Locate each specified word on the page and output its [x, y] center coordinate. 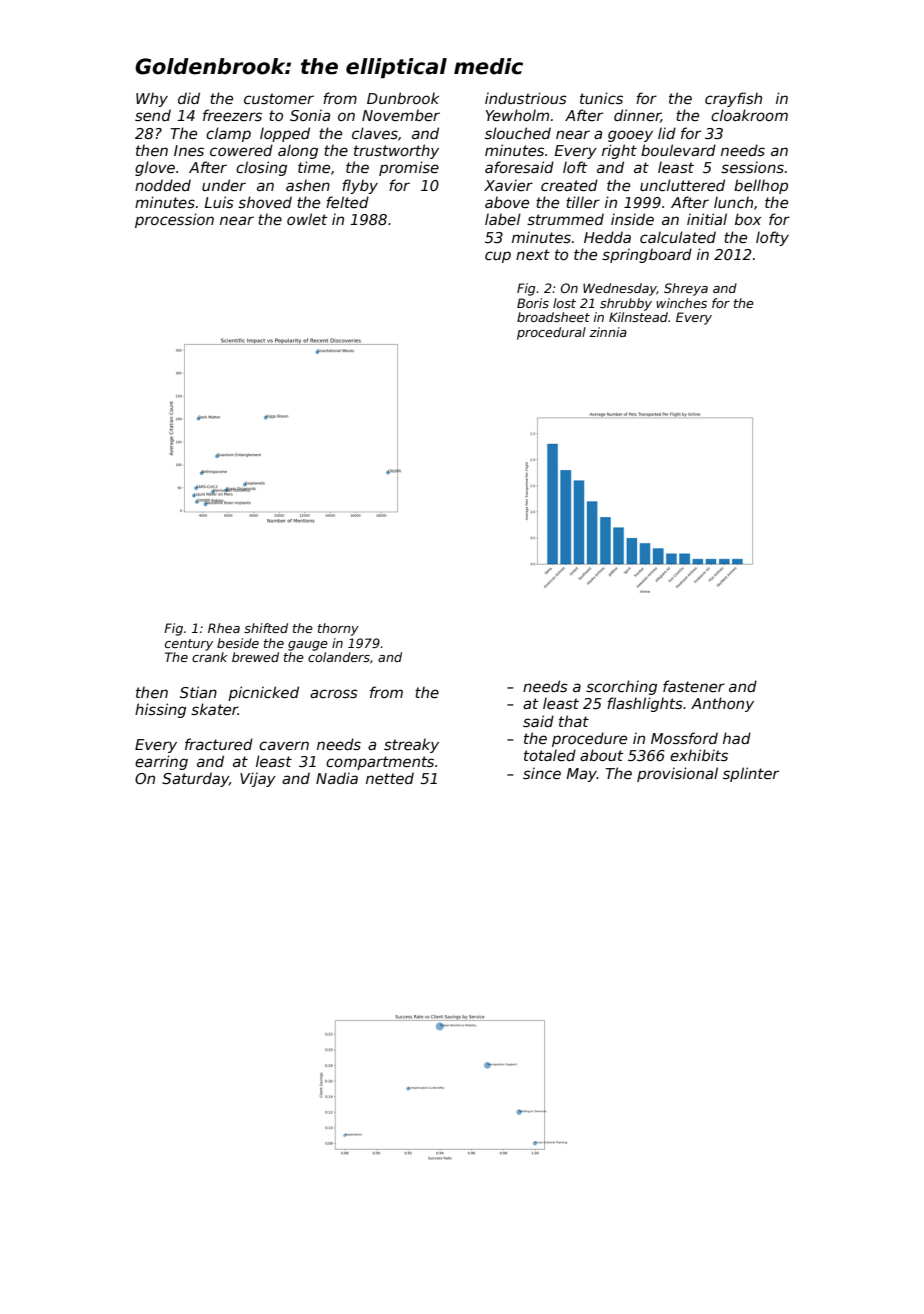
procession [174, 220]
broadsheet [553, 317]
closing [261, 168]
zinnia [608, 332]
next [533, 254]
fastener [694, 686]
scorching [621, 687]
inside [632, 219]
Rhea [224, 628]
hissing [160, 710]
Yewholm [517, 115]
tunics [601, 98]
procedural [551, 333]
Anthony [722, 704]
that [574, 721]
